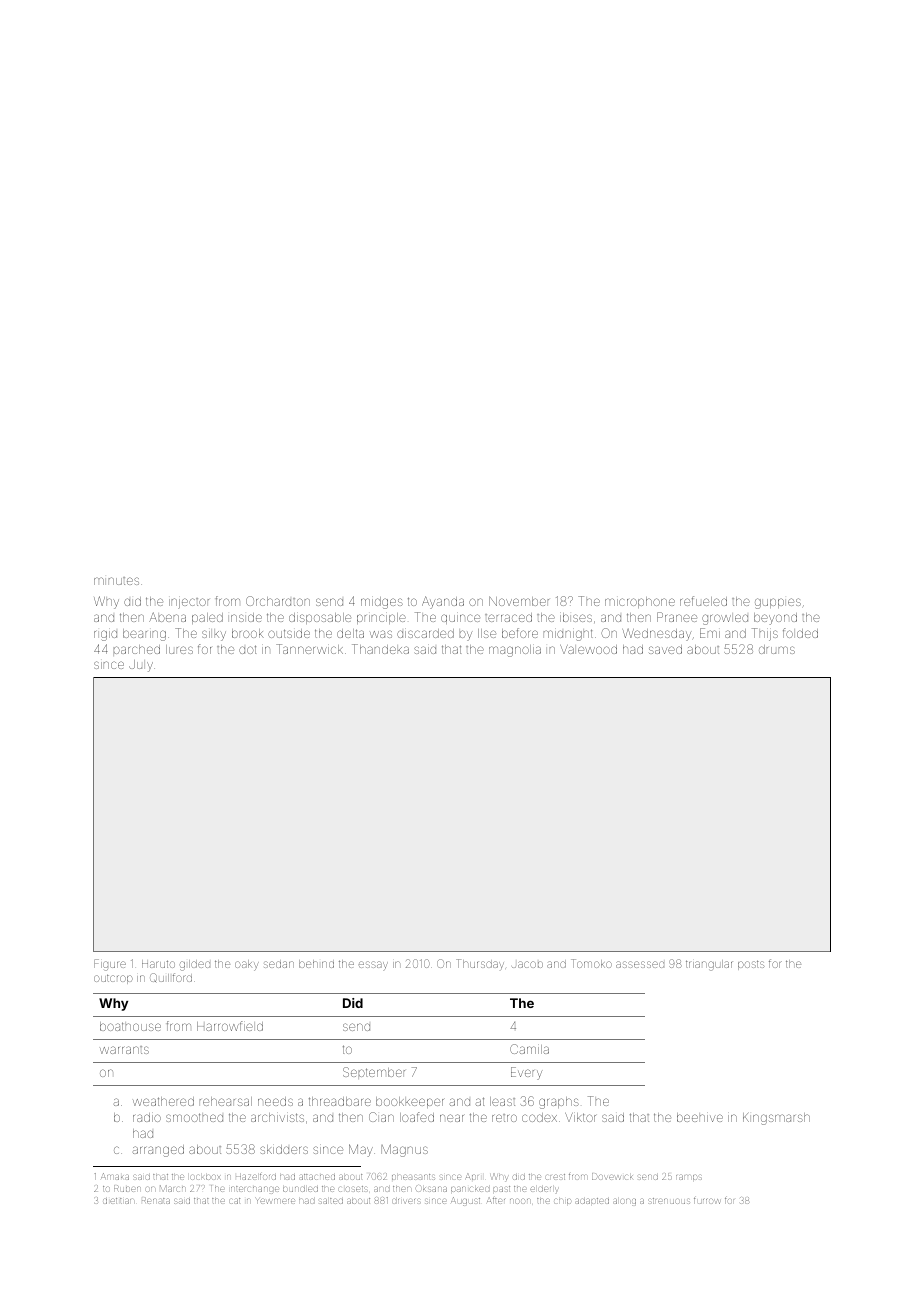  Describe the element at coordinates (279, 964) in the image. I see `sedan` at that location.
